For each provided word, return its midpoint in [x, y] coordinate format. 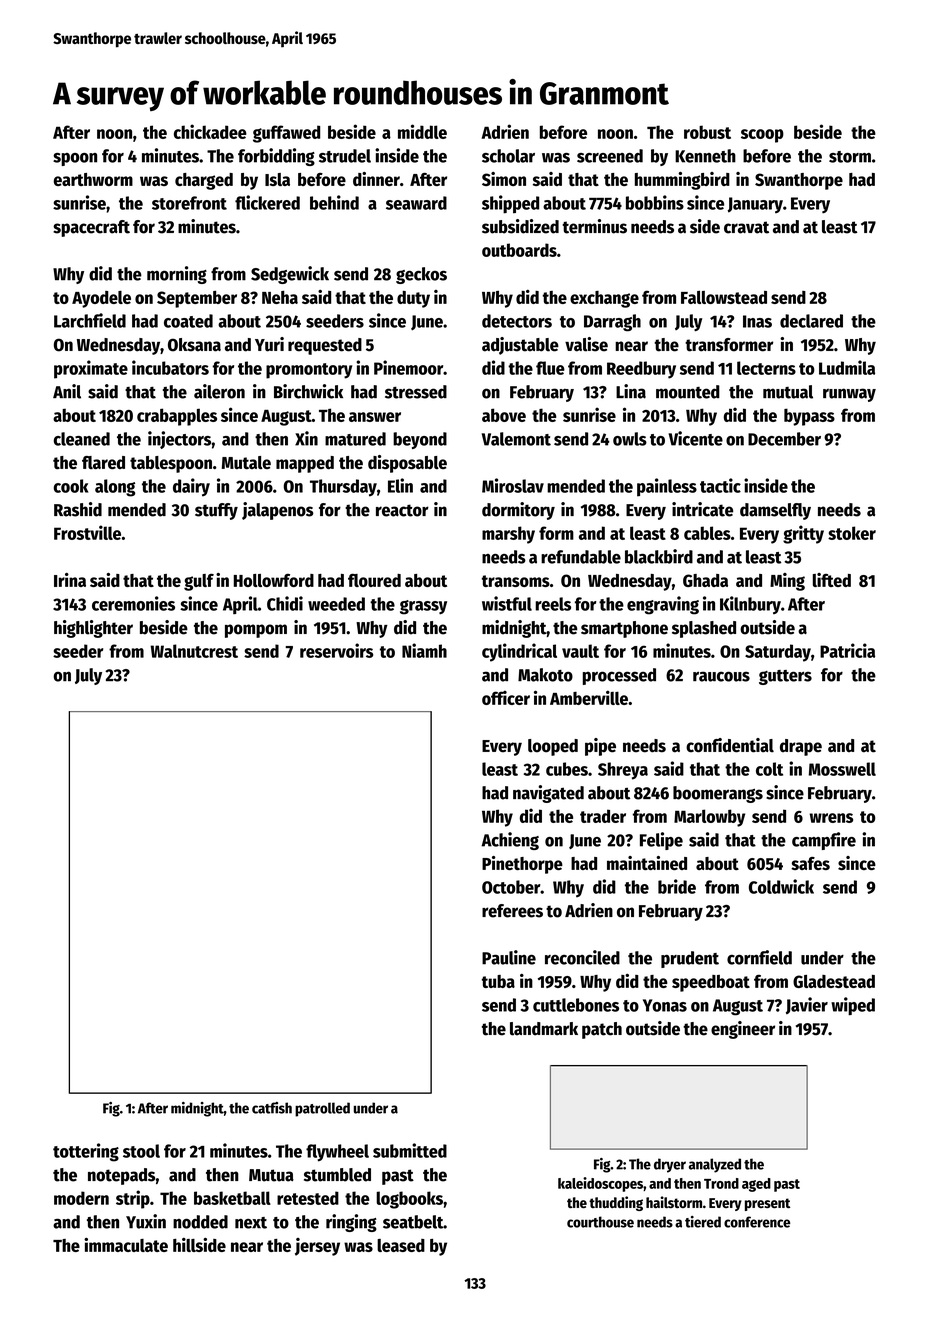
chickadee [210, 131]
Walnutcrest [194, 651]
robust [707, 132]
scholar [508, 156]
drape [801, 747]
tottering [86, 1152]
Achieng [510, 841]
